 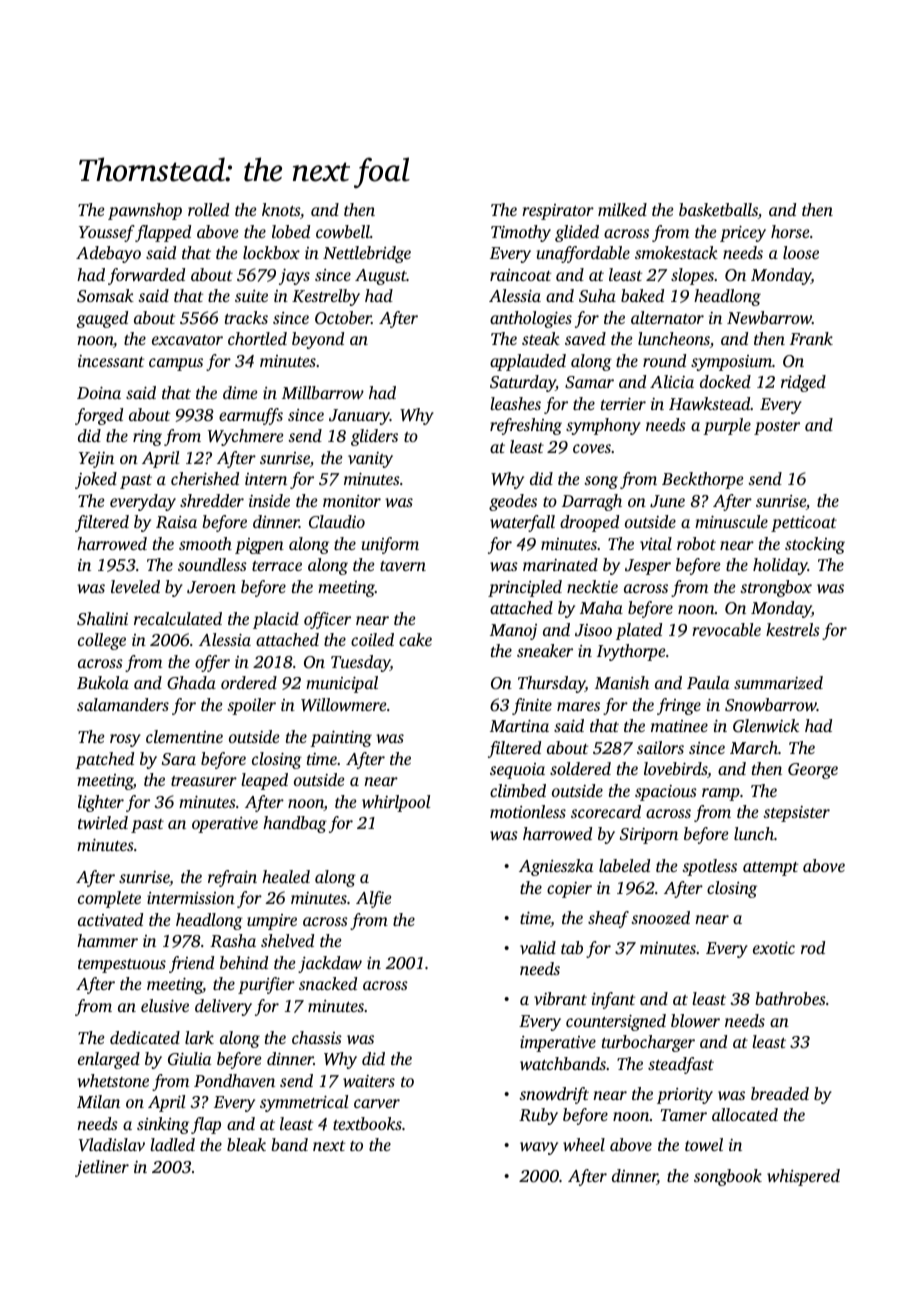 I want to click on refreshing, so click(x=526, y=426).
